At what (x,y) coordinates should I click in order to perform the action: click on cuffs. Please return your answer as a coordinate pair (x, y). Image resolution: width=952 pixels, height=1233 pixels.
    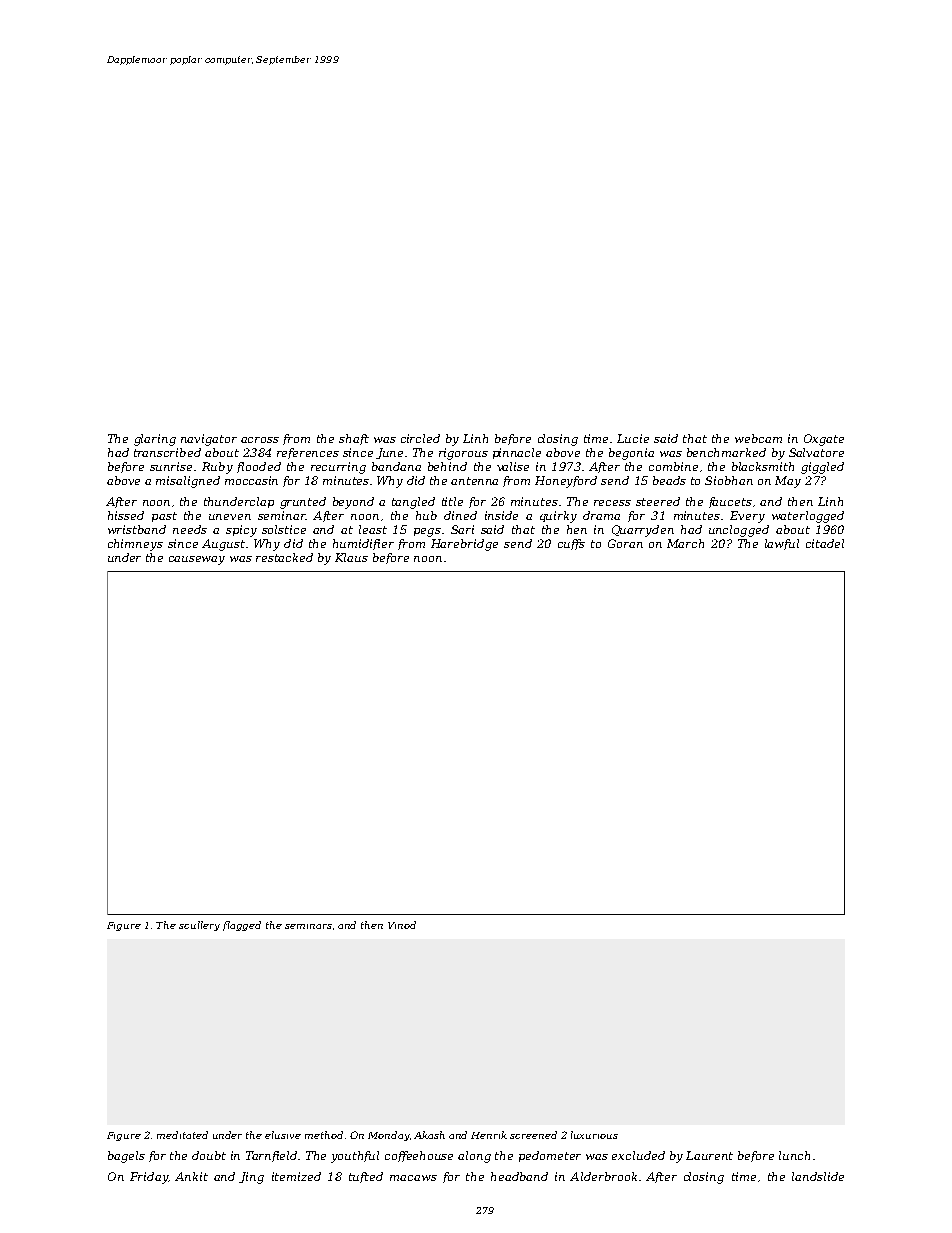
    Looking at the image, I should click on (571, 544).
